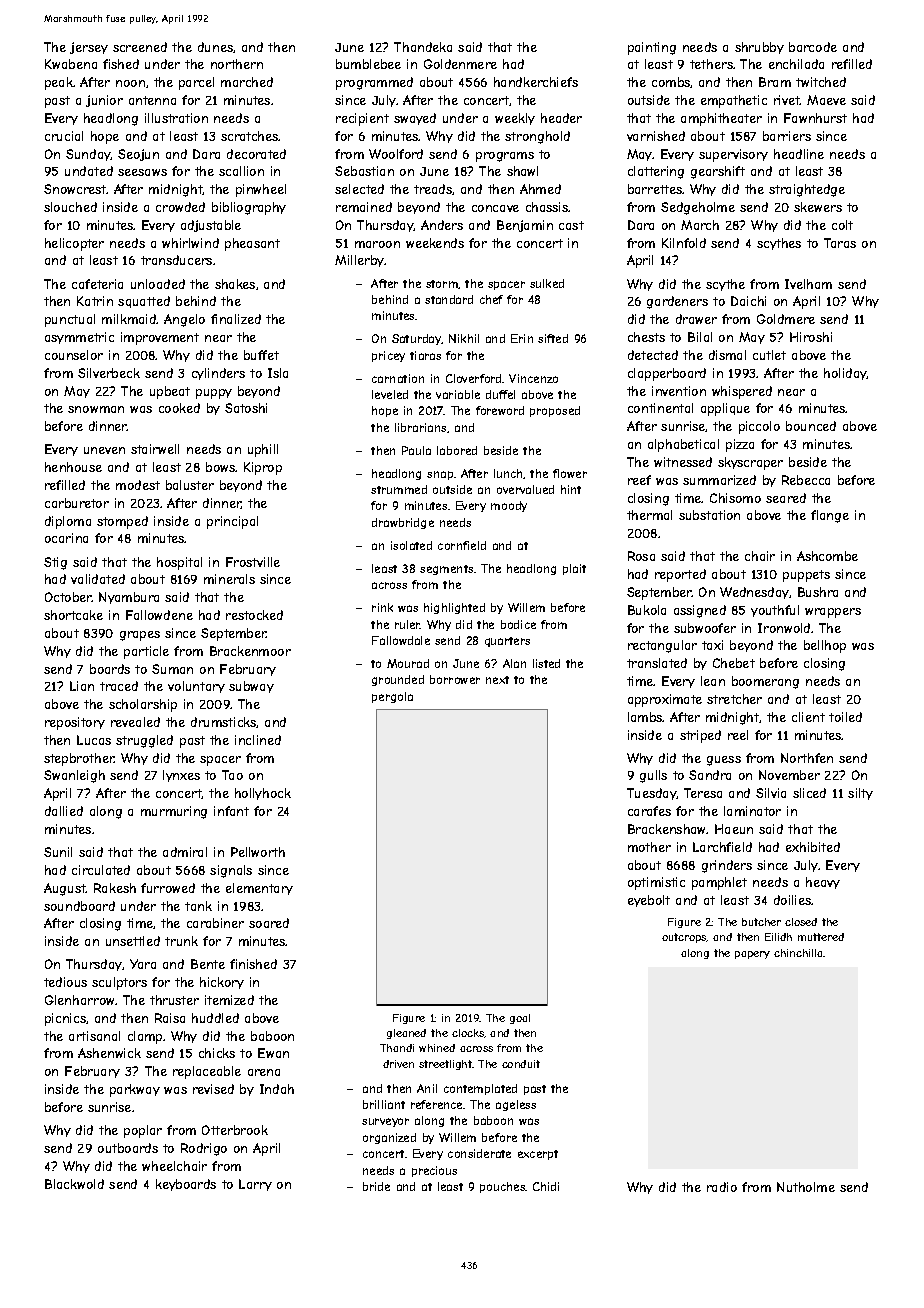 Image resolution: width=924 pixels, height=1308 pixels. Describe the element at coordinates (845, 374) in the screenshot. I see `holiday` at that location.
